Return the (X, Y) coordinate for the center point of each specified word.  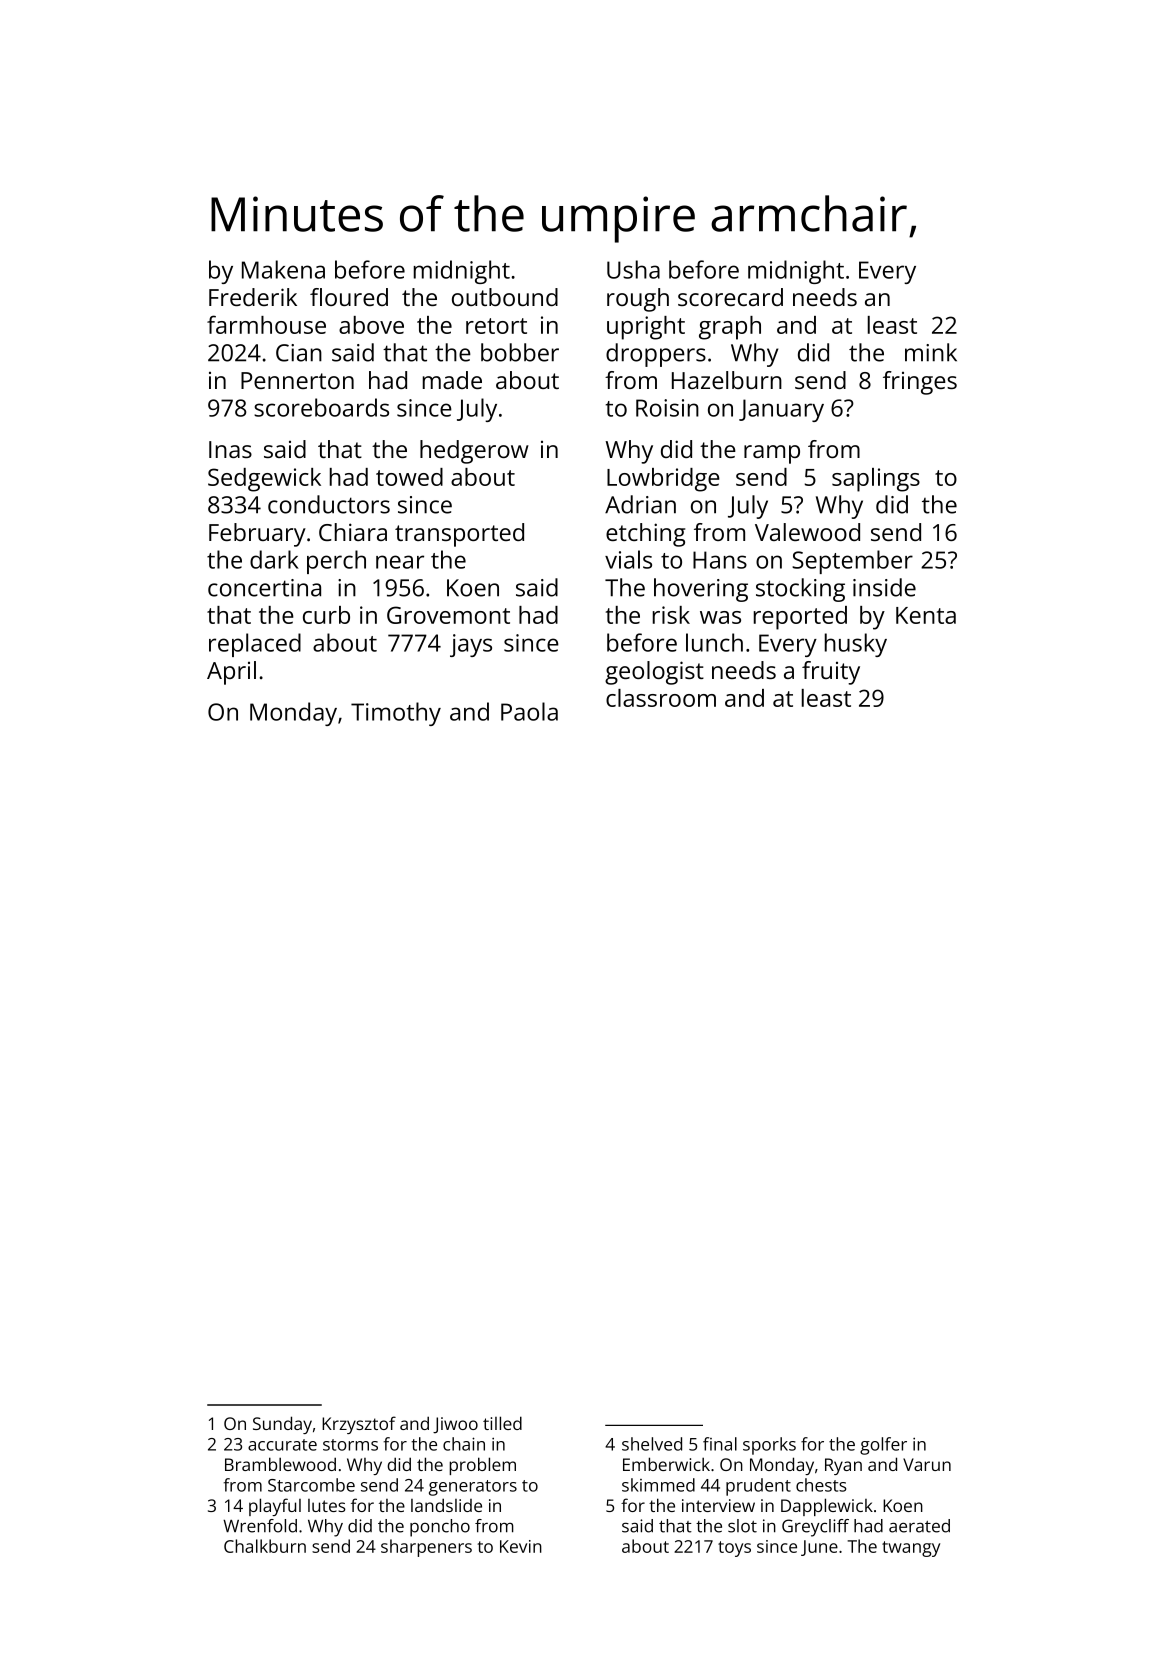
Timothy (396, 714)
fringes (920, 383)
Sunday (282, 1425)
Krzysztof (359, 1425)
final (720, 1444)
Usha (633, 269)
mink (931, 352)
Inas (230, 449)
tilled (502, 1423)
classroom (661, 698)
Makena (283, 269)
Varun (927, 1464)
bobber (520, 352)
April (231, 673)
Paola (529, 711)
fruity (831, 673)
